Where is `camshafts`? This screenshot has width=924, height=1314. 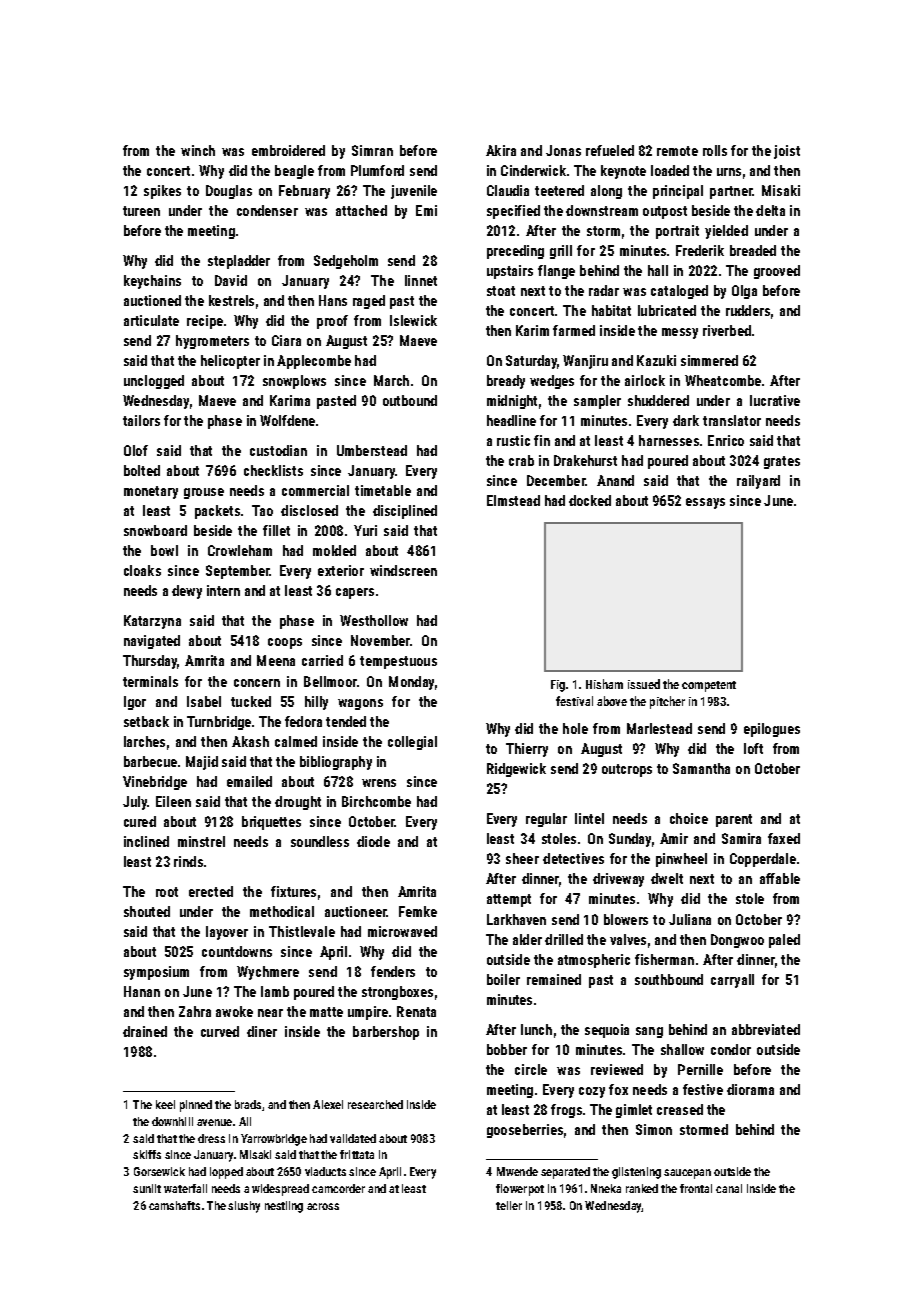 camshafts is located at coordinates (174, 1205).
